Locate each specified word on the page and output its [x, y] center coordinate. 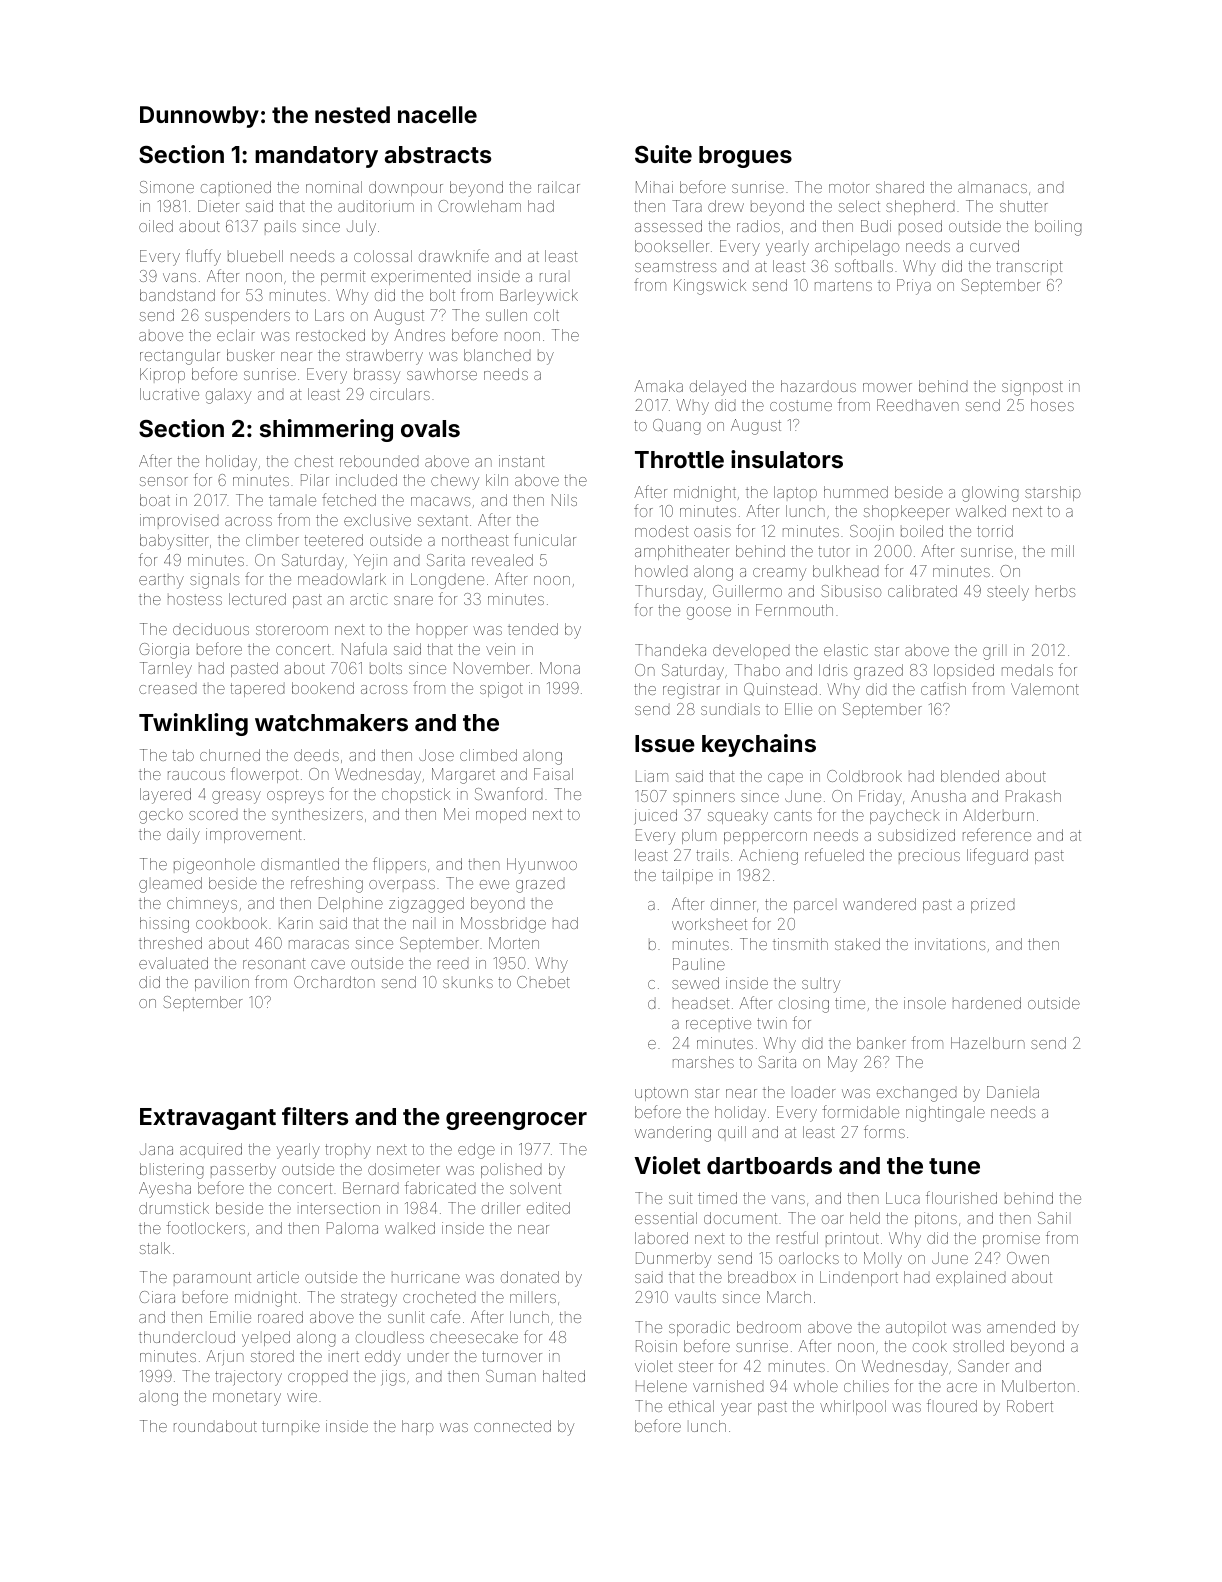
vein [500, 649]
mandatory [316, 157]
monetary [247, 1398]
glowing [990, 494]
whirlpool [853, 1407]
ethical [691, 1406]
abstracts [438, 154]
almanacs [992, 188]
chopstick [416, 795]
